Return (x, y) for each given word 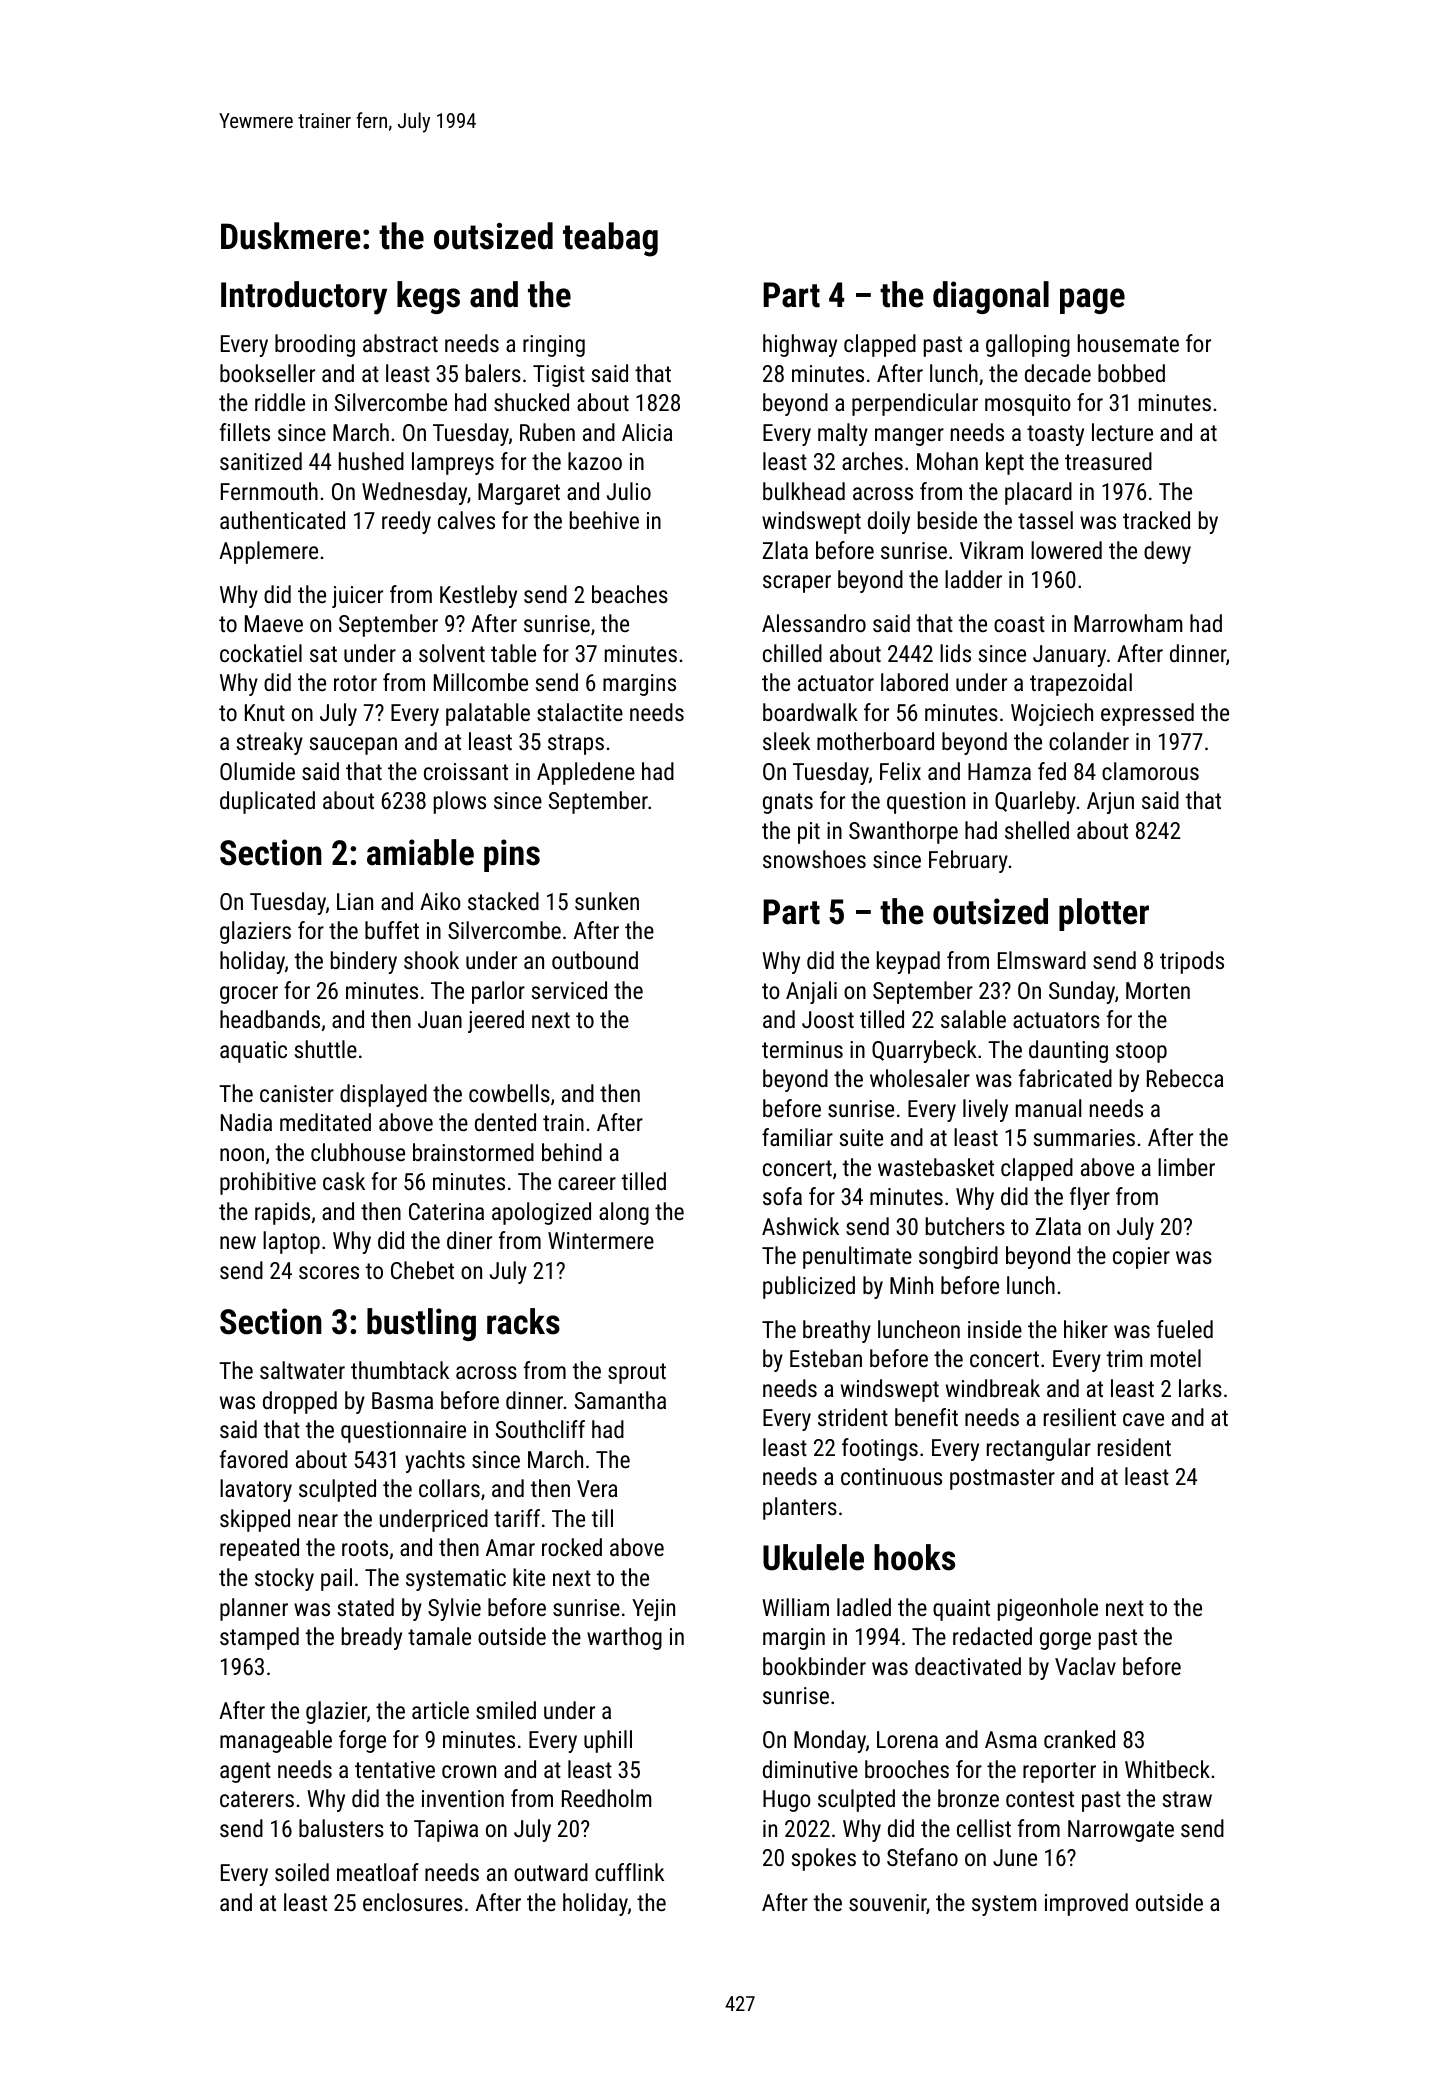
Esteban (826, 1358)
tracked (1156, 520)
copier (1141, 1258)
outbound (595, 960)
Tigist (559, 376)
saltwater (302, 1370)
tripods (1192, 962)
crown (469, 1771)
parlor (498, 992)
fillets (245, 432)
